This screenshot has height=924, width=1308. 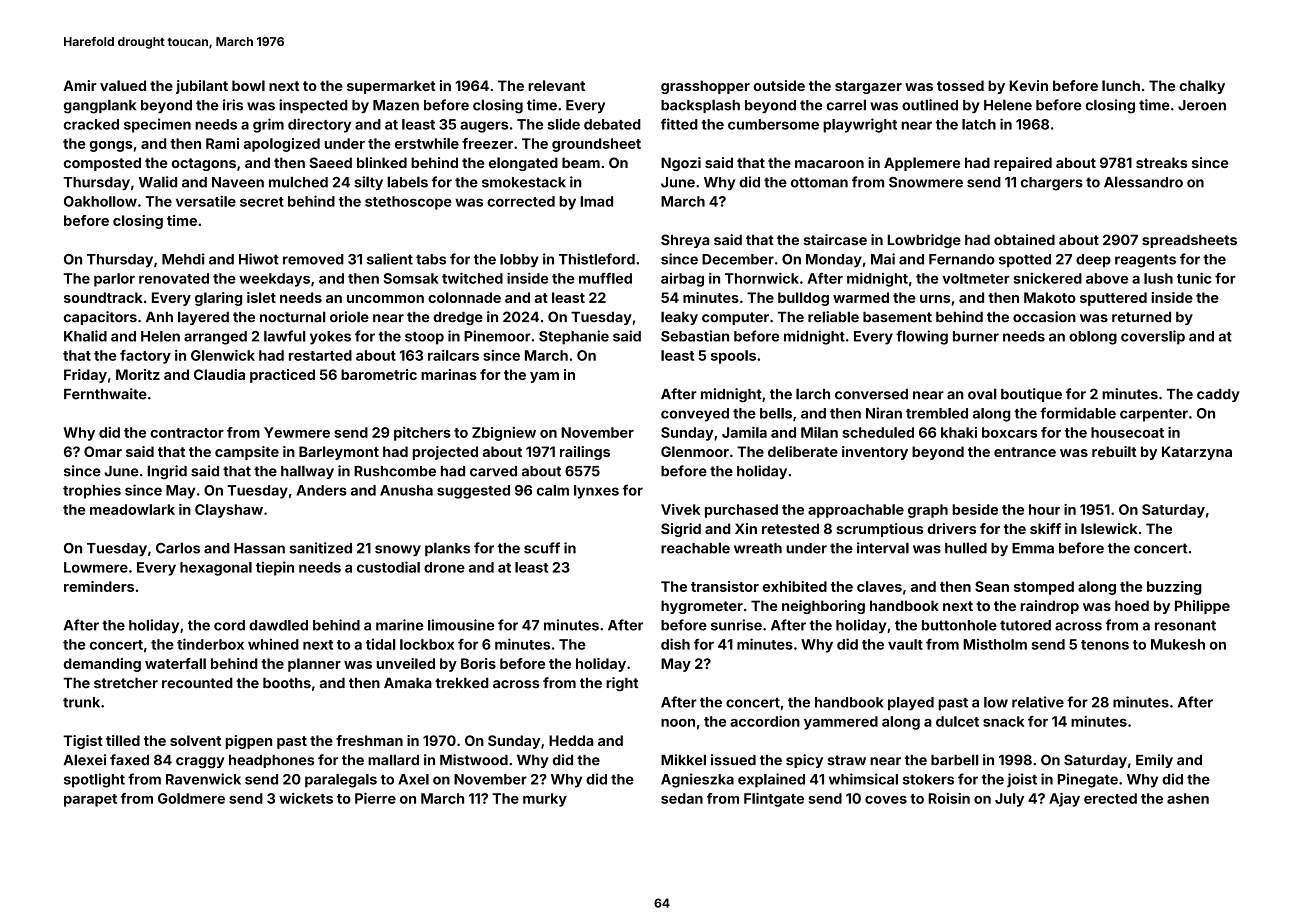 I want to click on freshman, so click(x=369, y=740).
